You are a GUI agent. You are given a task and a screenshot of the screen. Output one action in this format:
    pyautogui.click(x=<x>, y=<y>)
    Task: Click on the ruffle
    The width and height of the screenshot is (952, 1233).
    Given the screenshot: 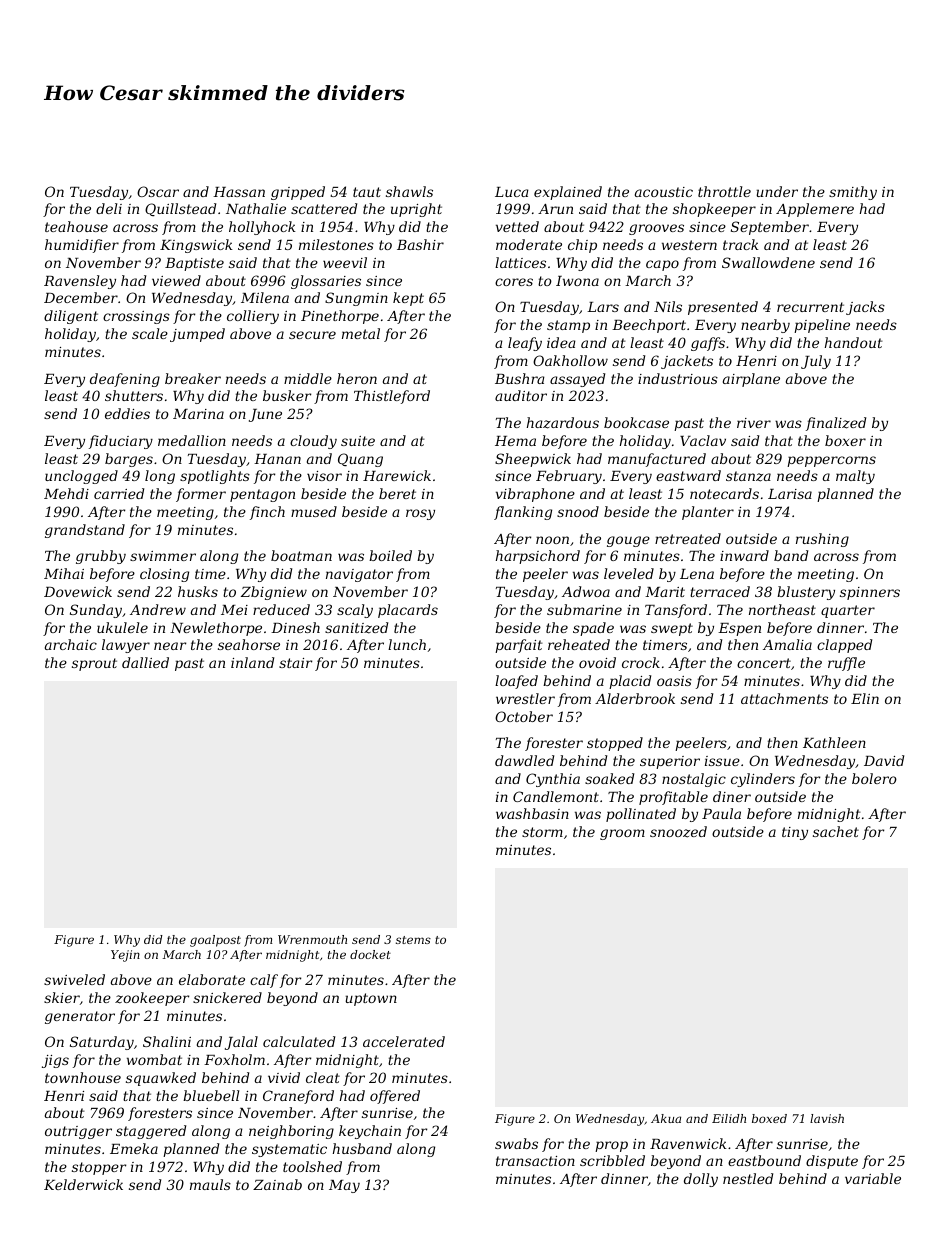 What is the action you would take?
    pyautogui.click(x=846, y=664)
